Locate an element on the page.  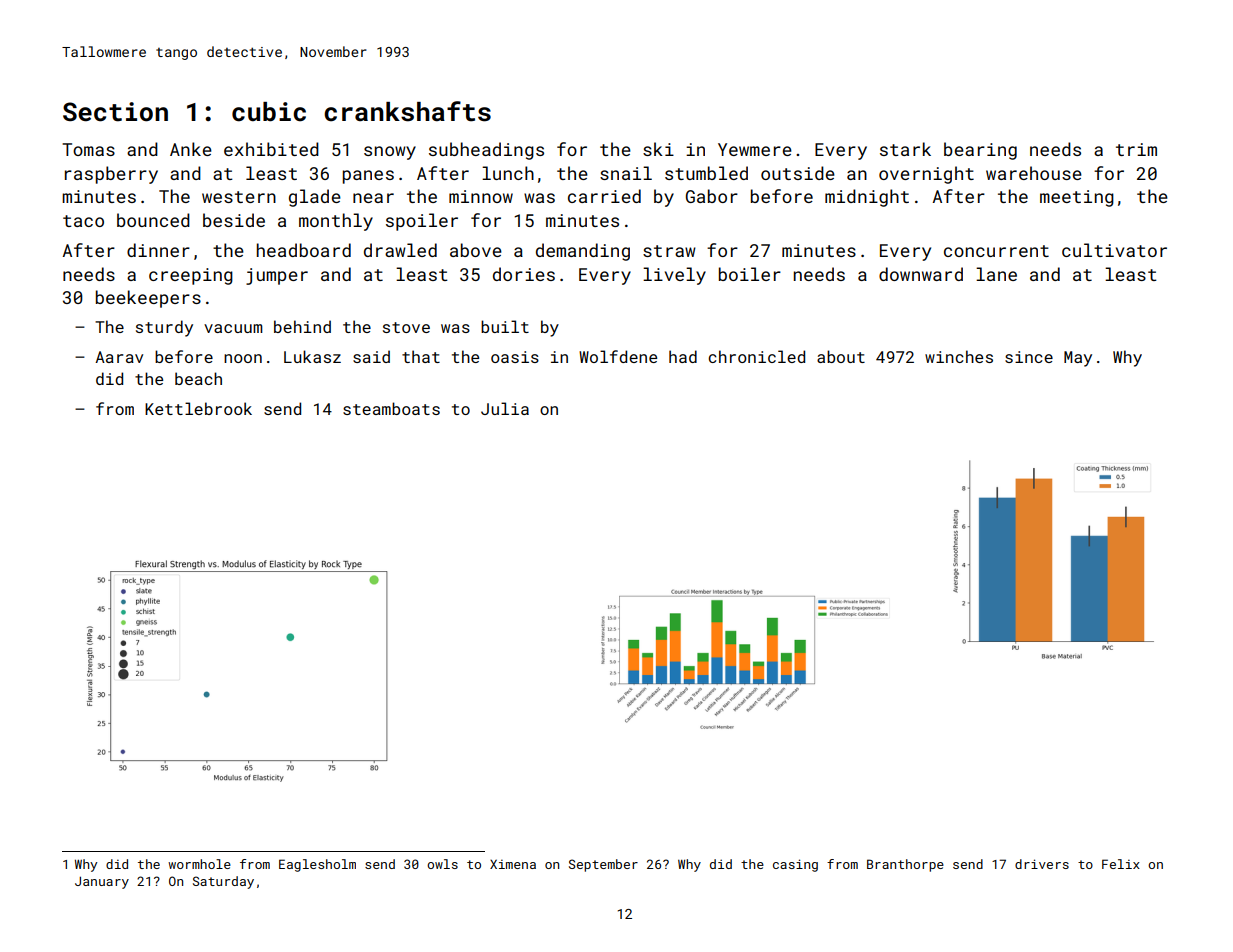
winches is located at coordinates (959, 356).
